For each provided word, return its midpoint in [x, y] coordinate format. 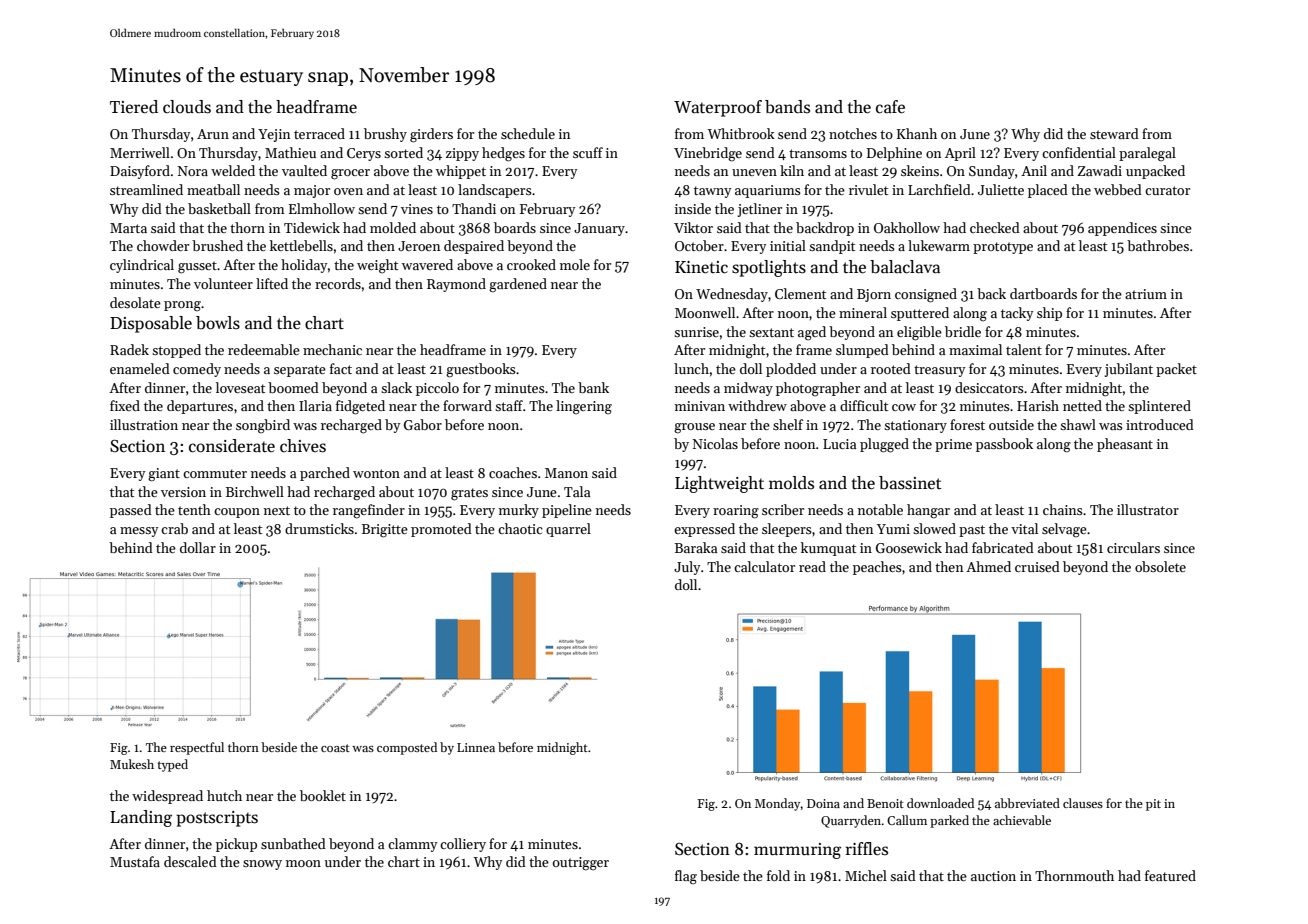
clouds [187, 107]
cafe [890, 107]
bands [787, 107]
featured [1170, 875]
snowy [262, 865]
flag [686, 877]
